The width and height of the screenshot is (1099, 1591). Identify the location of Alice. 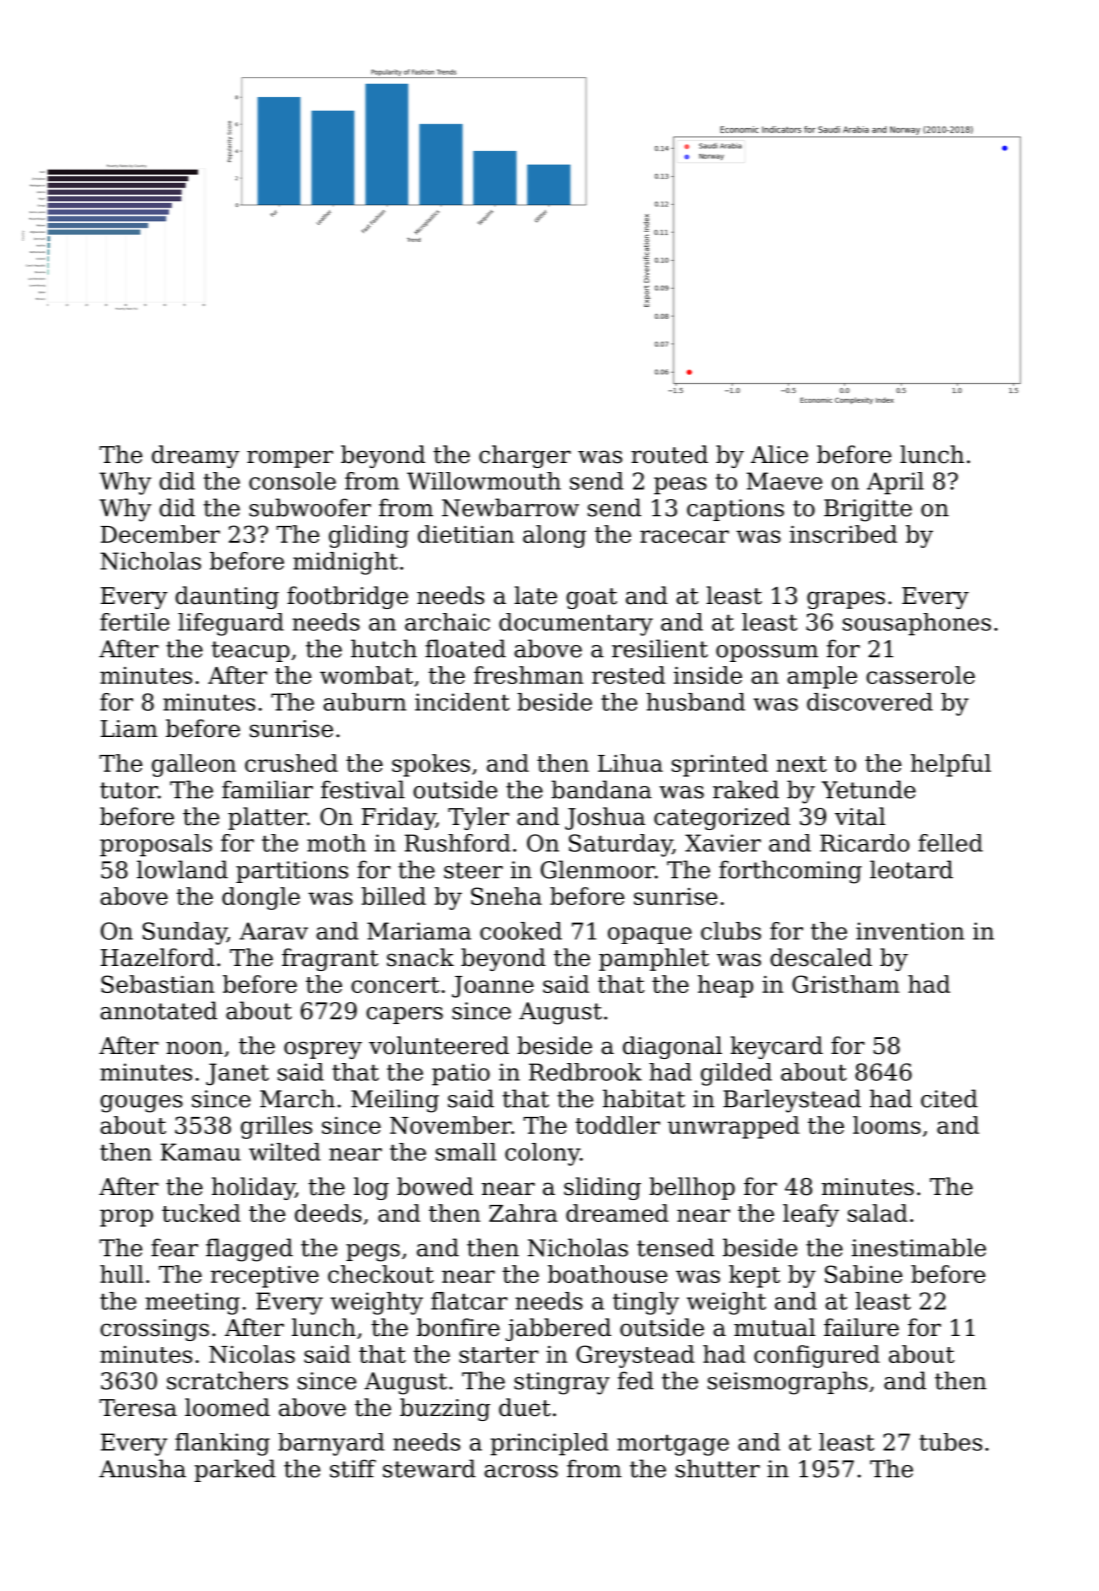
(779, 454).
